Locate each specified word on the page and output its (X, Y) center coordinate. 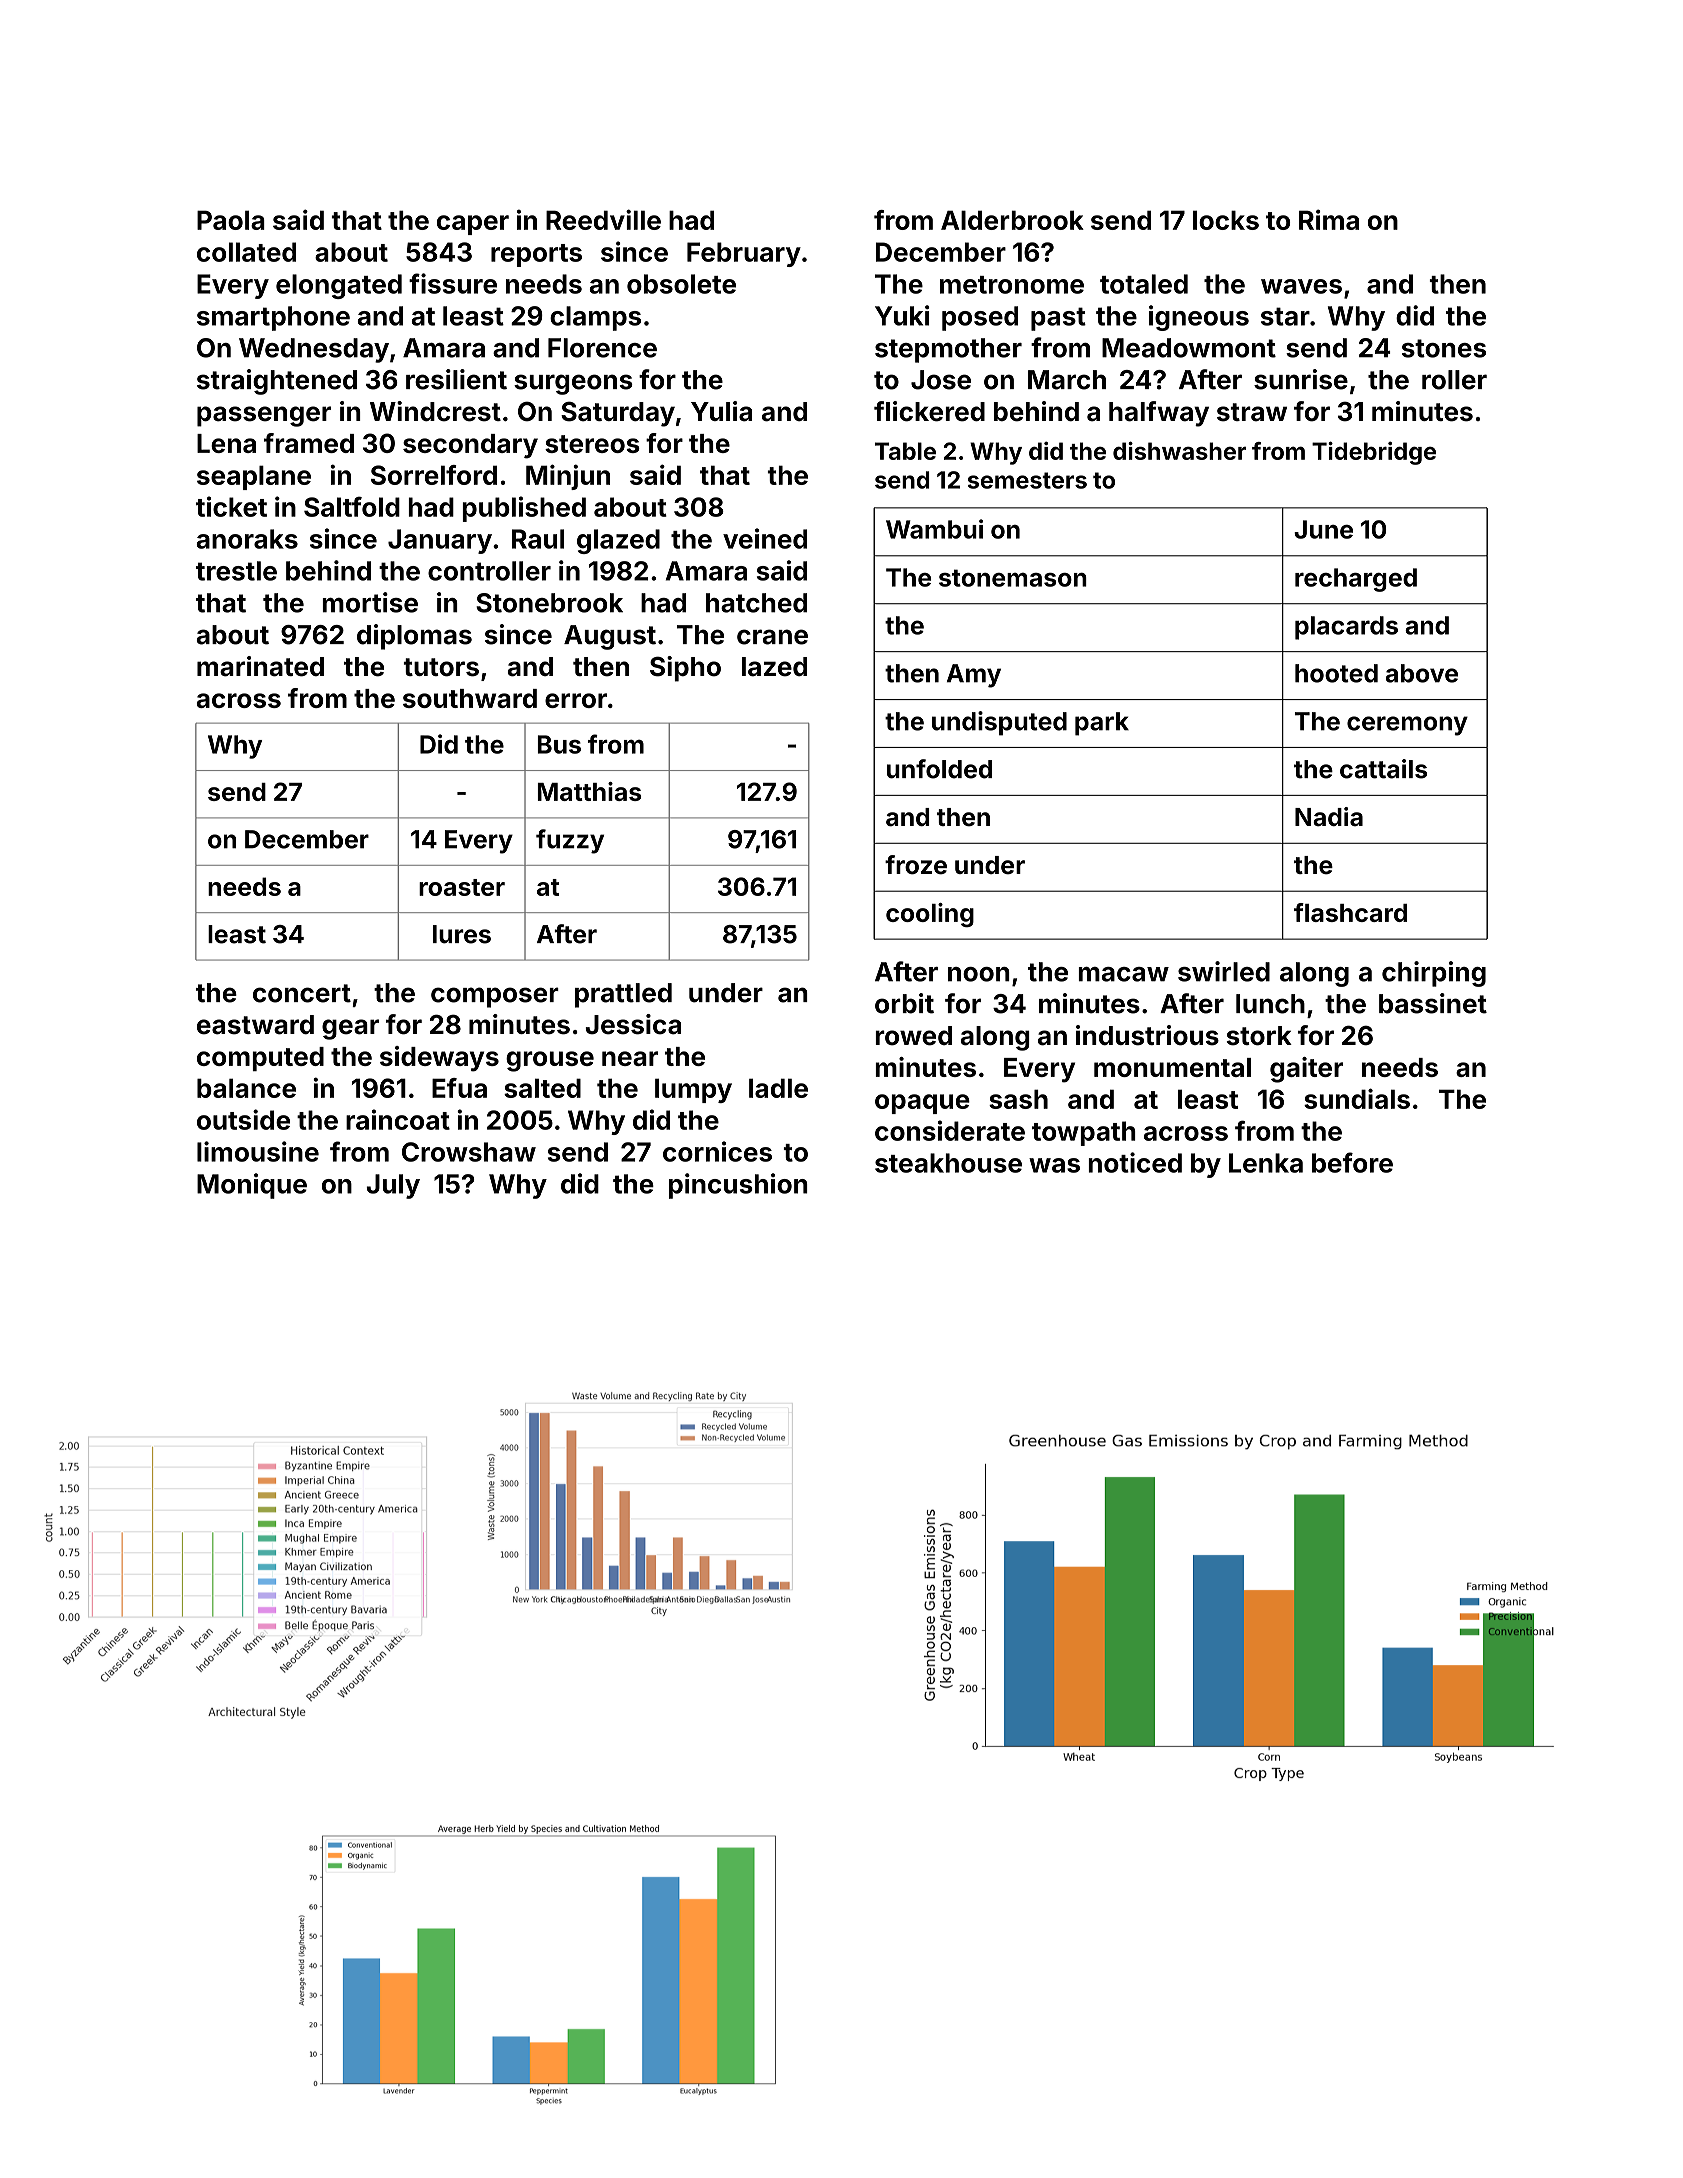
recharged (1356, 580)
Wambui (934, 529)
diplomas (414, 637)
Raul (538, 539)
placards (1346, 628)
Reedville (603, 219)
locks (1226, 220)
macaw (1124, 974)
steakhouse (948, 1163)
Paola (231, 220)
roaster (462, 887)
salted (542, 1088)
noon (979, 974)
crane (772, 637)
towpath (1084, 1133)
